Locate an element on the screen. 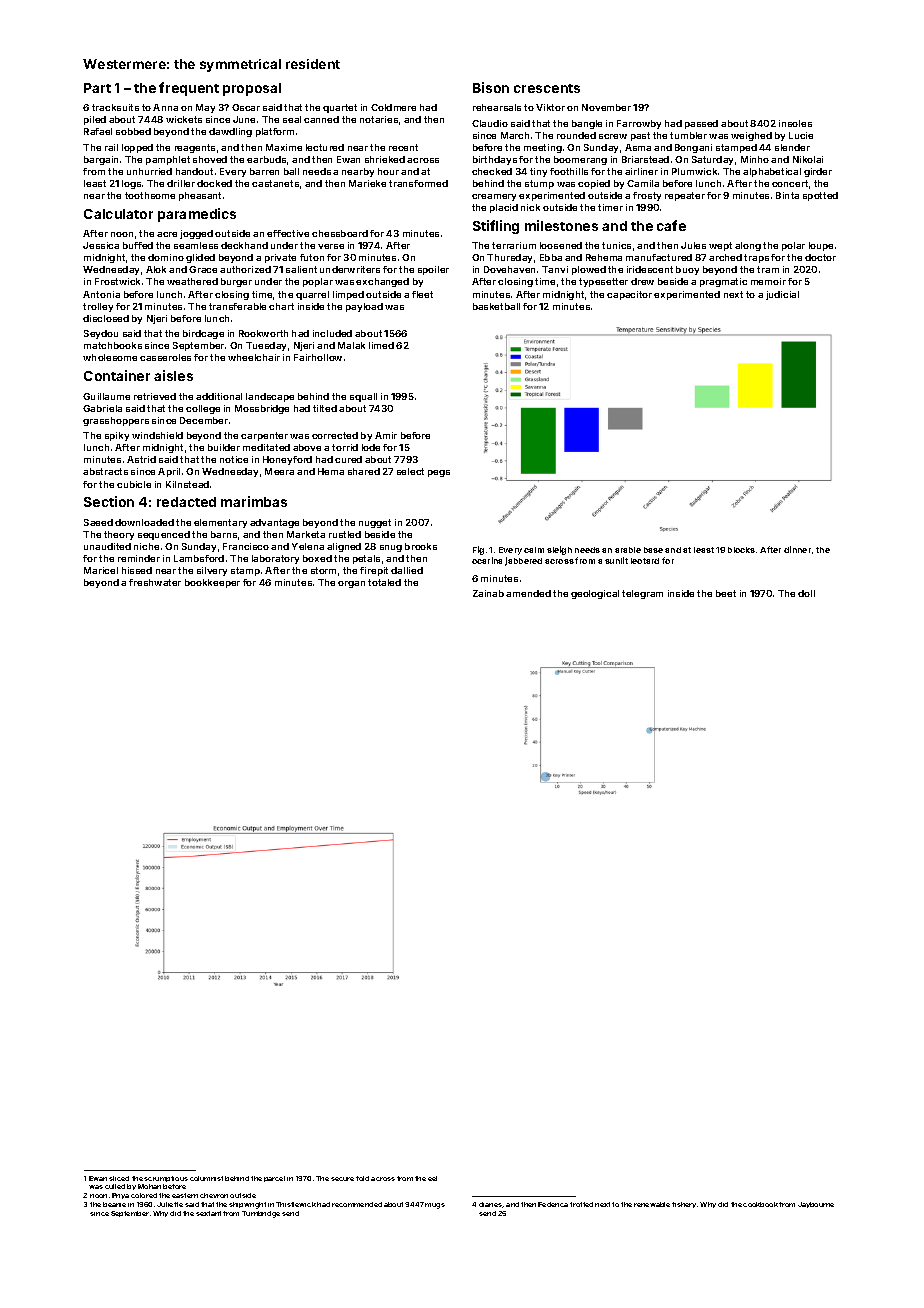  nugget is located at coordinates (375, 523).
